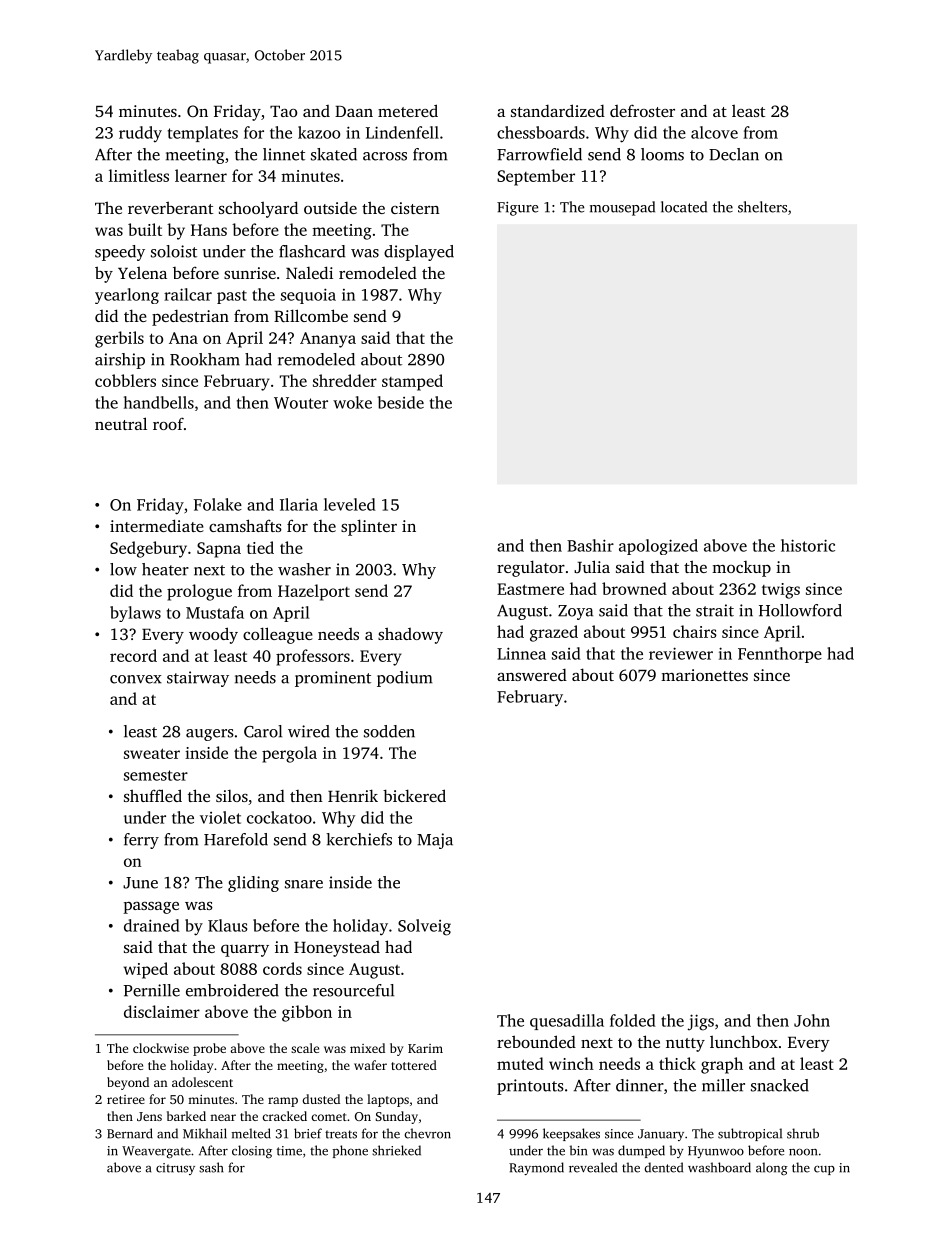  What do you see at coordinates (701, 1022) in the image?
I see `jigs` at bounding box center [701, 1022].
